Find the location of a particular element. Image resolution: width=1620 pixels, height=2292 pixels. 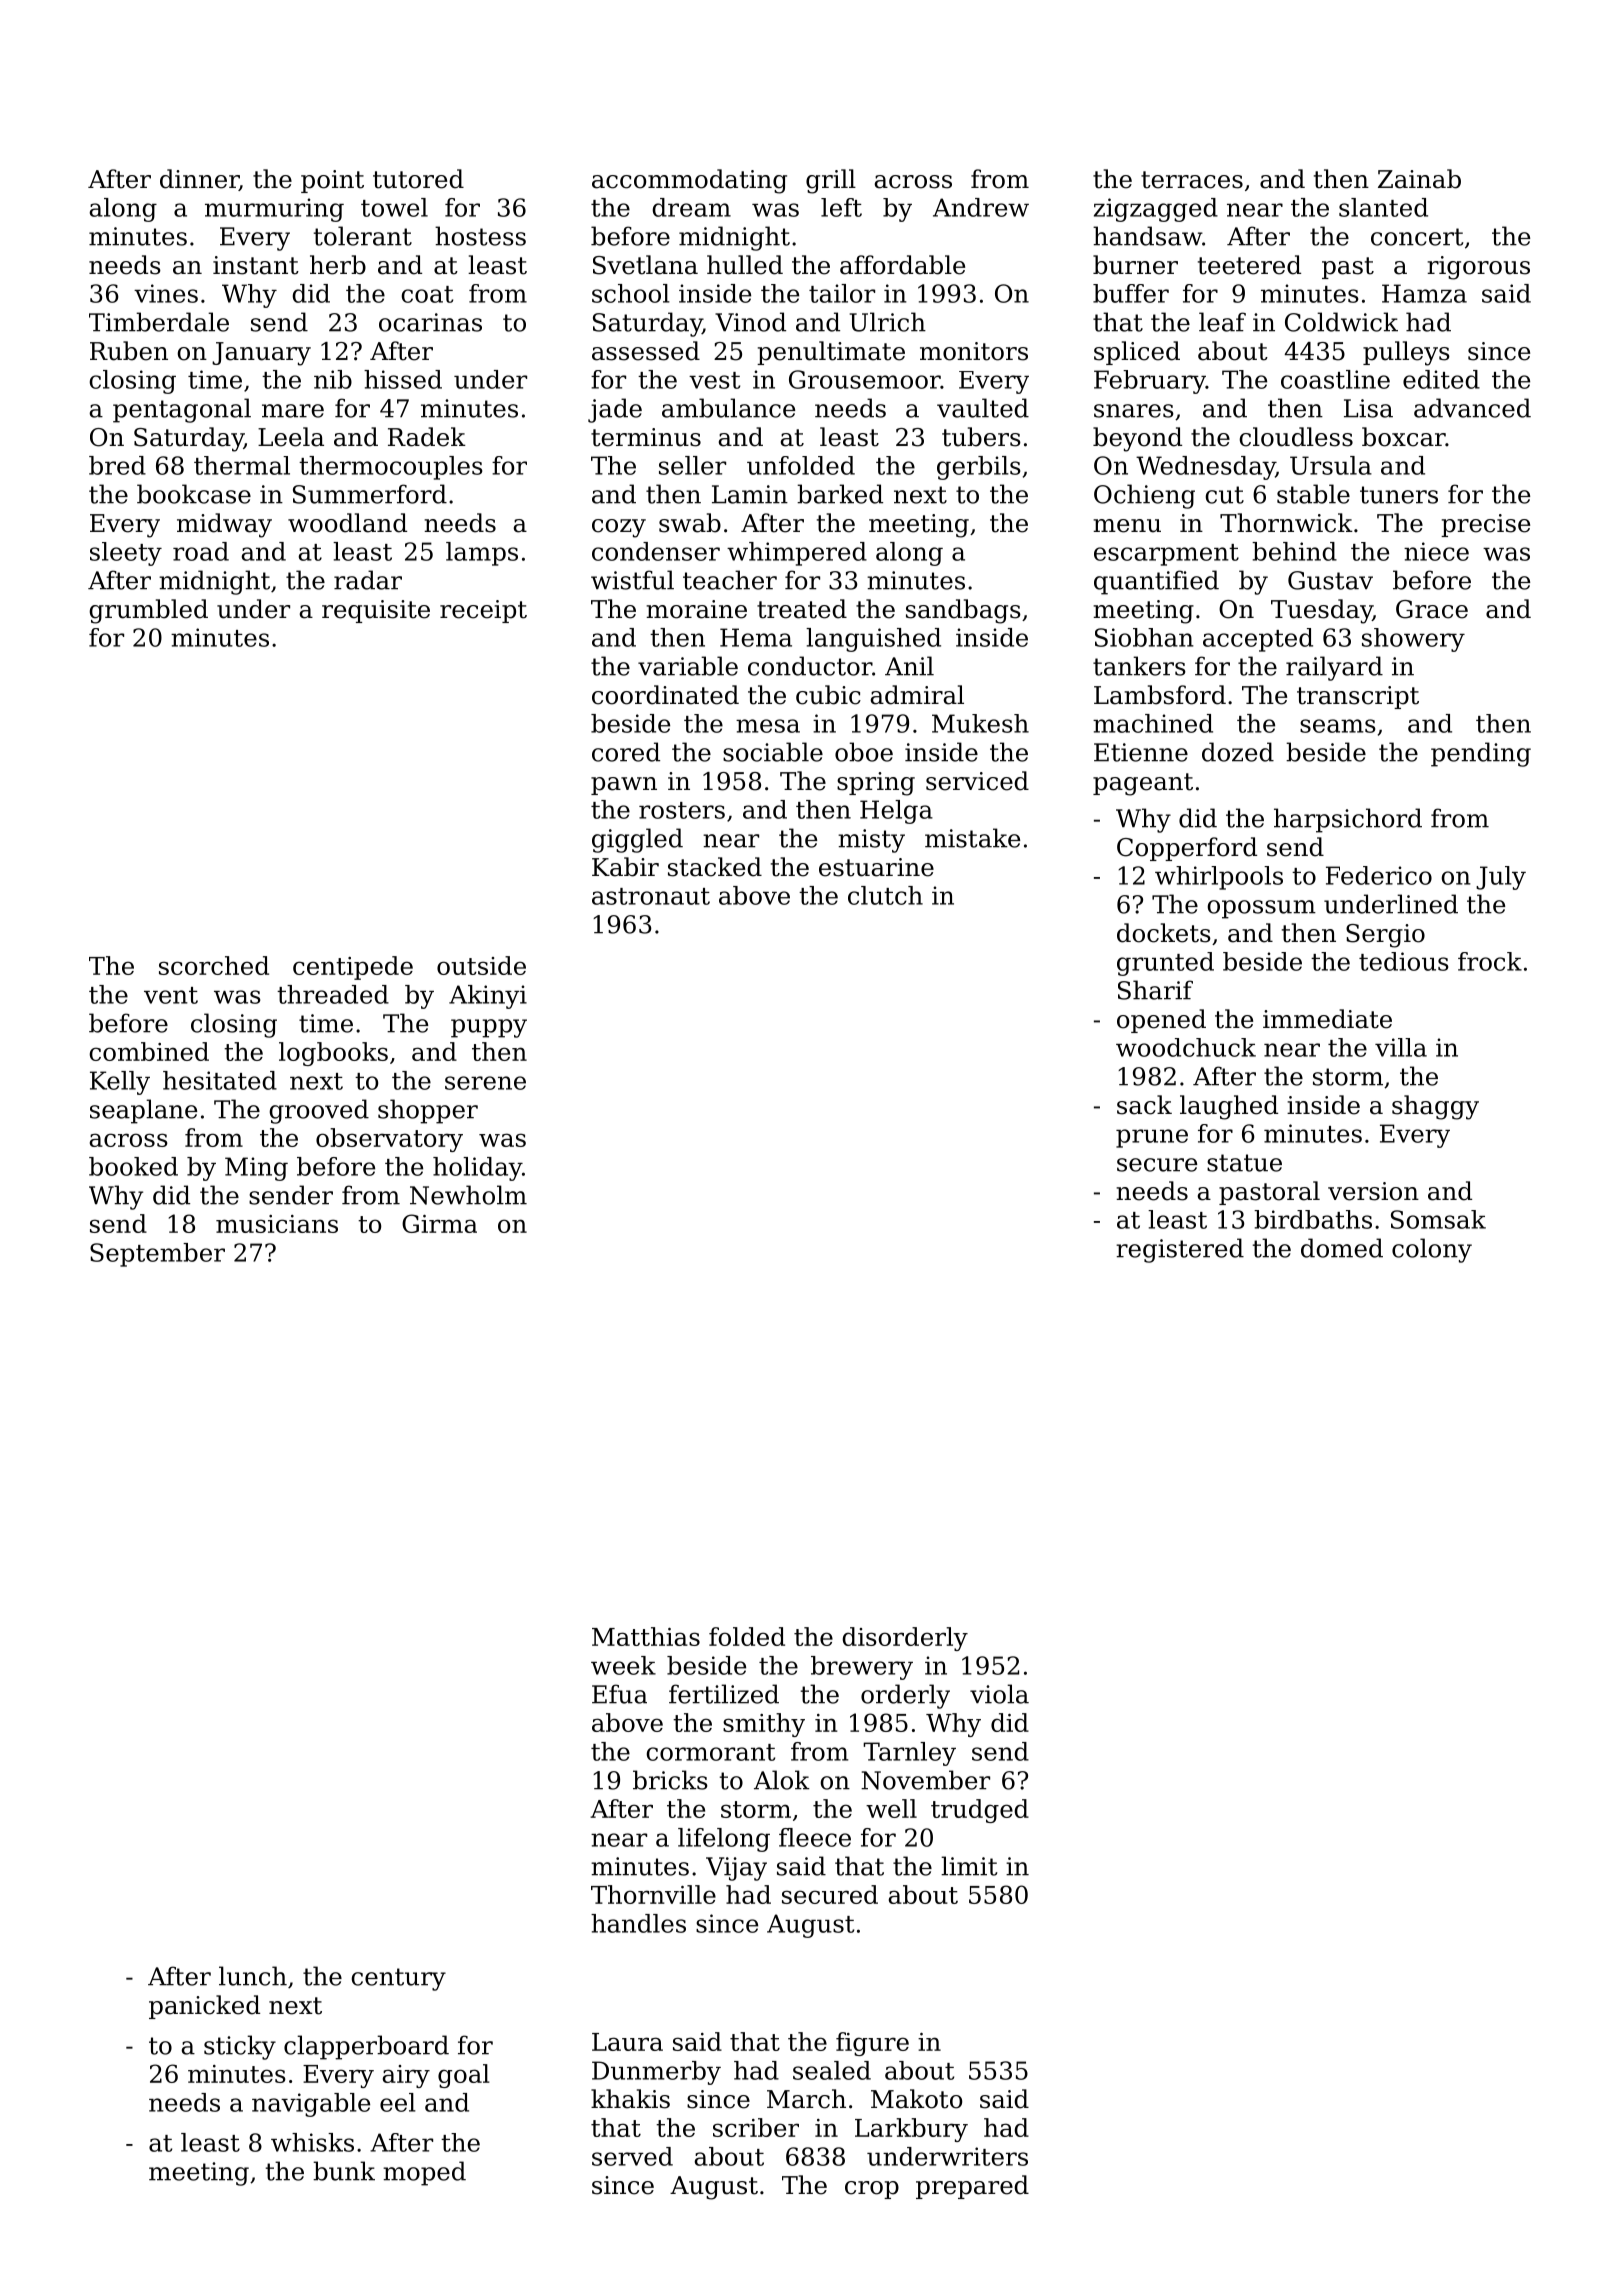

tutored is located at coordinates (418, 179).
